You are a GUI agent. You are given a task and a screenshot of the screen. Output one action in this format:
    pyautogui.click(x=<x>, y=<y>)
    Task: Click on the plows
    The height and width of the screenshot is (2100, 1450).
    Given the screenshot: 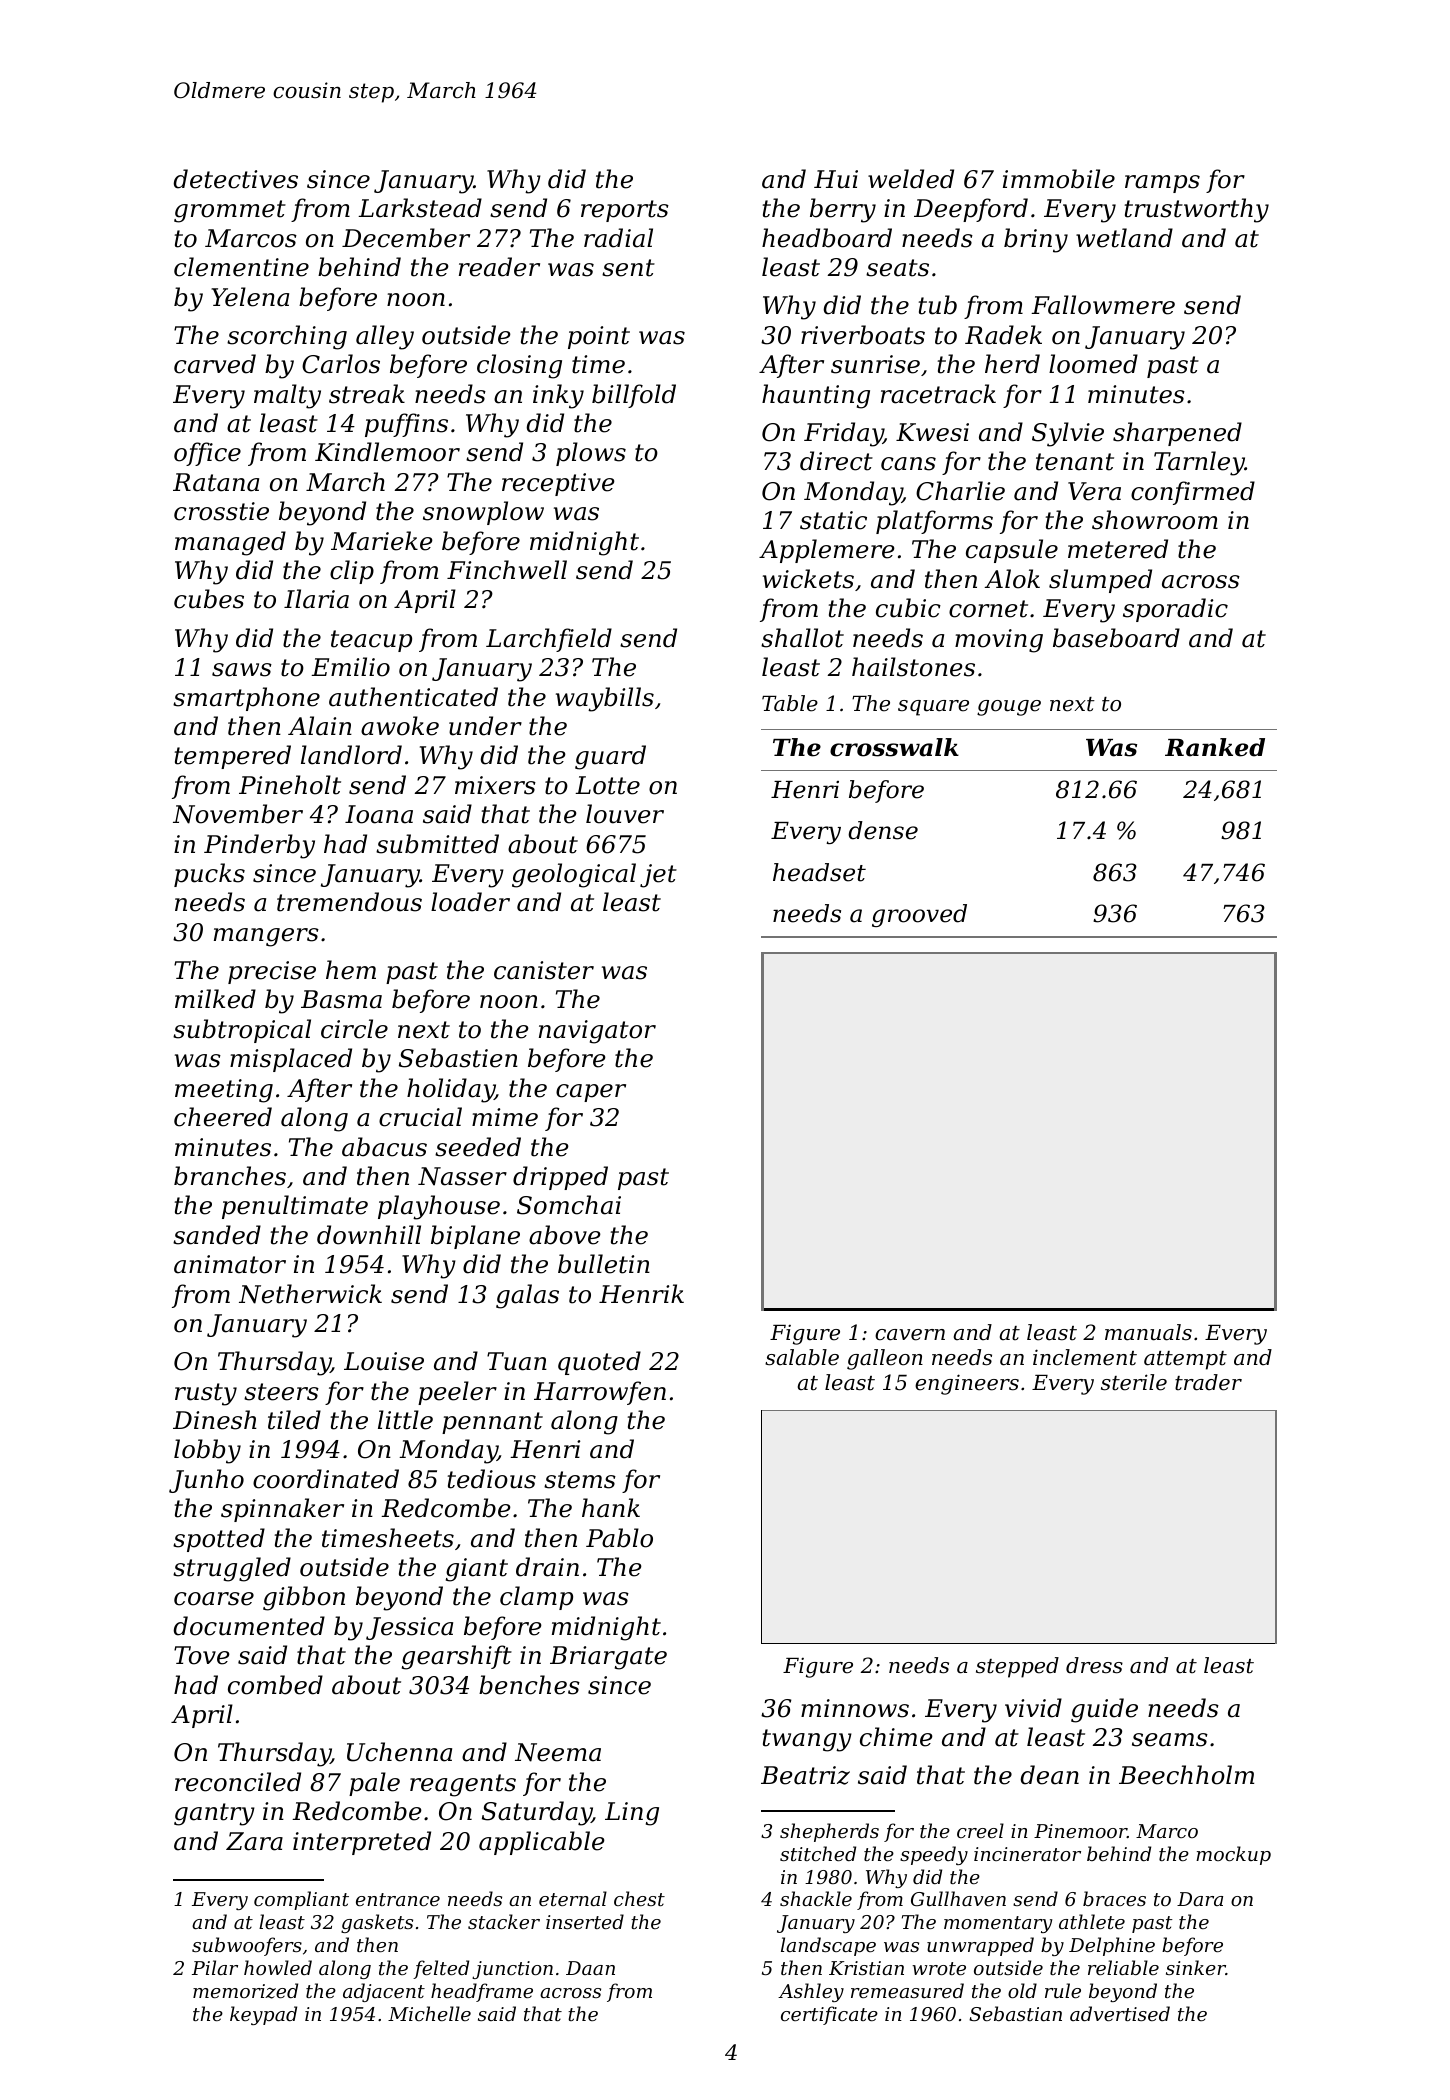 What is the action you would take?
    pyautogui.click(x=591, y=454)
